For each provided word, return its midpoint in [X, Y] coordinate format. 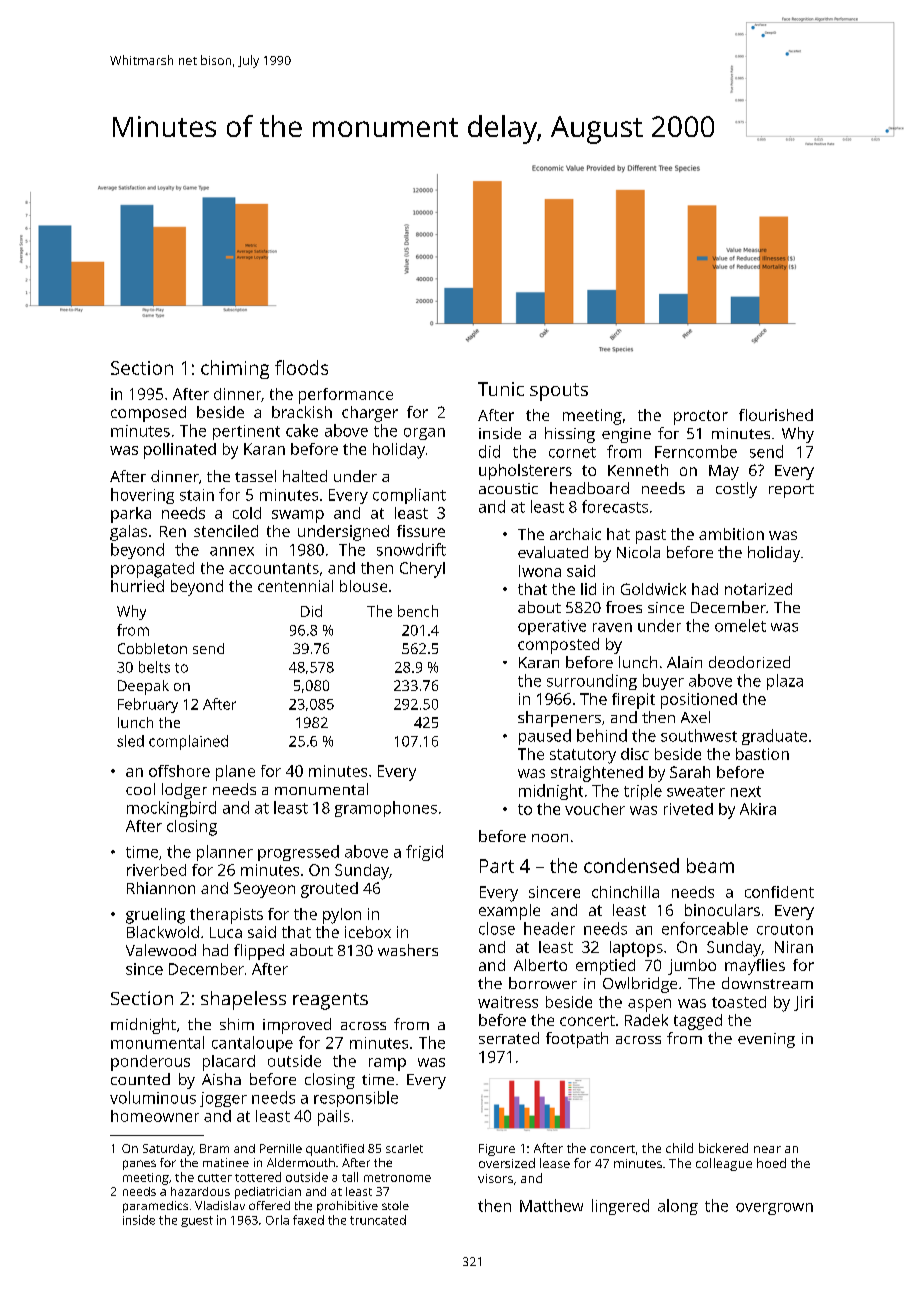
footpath [577, 1040]
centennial [295, 586]
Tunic [501, 389]
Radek [646, 1020]
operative [552, 627]
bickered [723, 1148]
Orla [277, 1220]
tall [350, 1177]
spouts [559, 392]
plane [235, 773]
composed [148, 414]
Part [497, 866]
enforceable [705, 928]
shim [237, 1024]
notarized [758, 589]
